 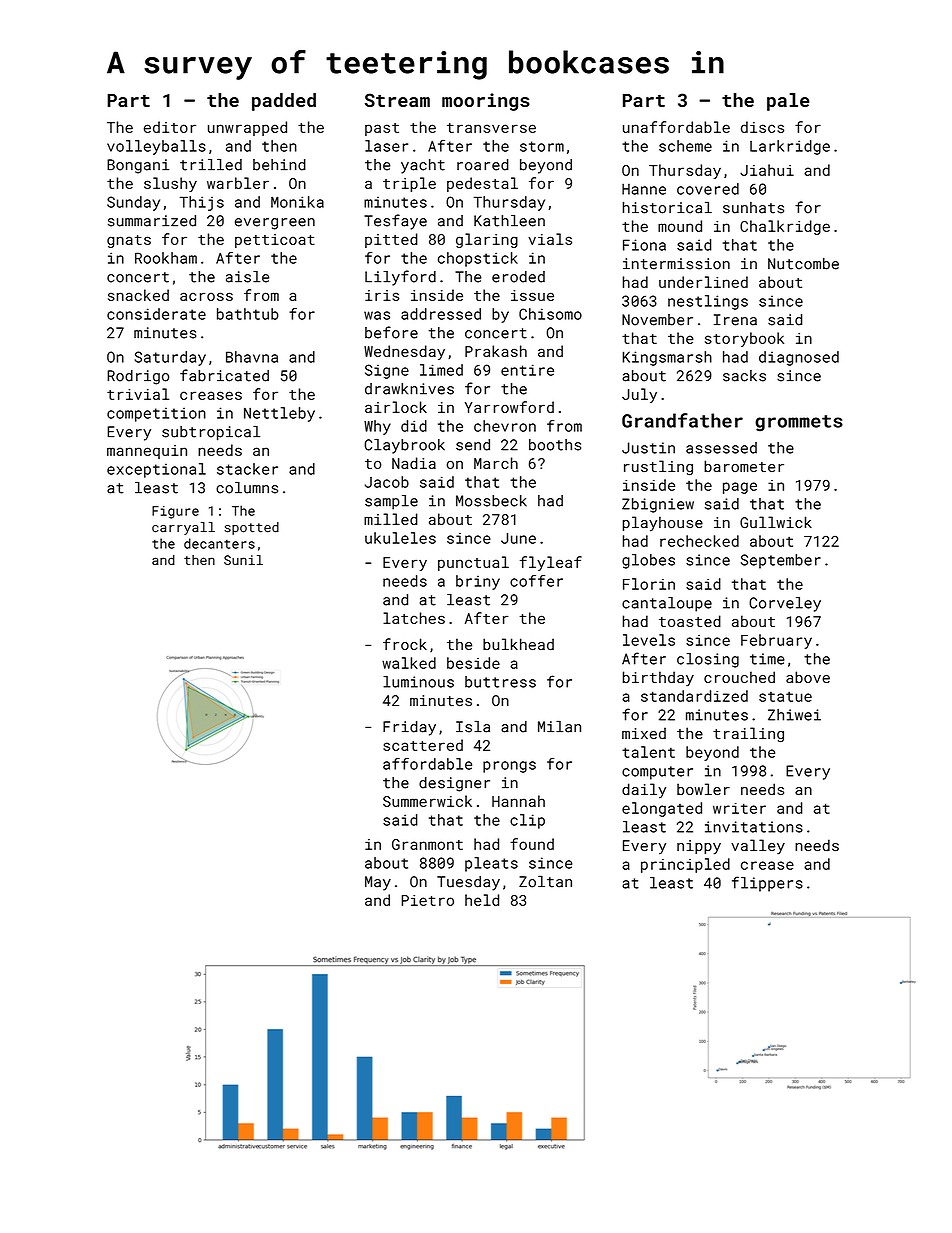 What do you see at coordinates (441, 370) in the document?
I see `limed` at bounding box center [441, 370].
